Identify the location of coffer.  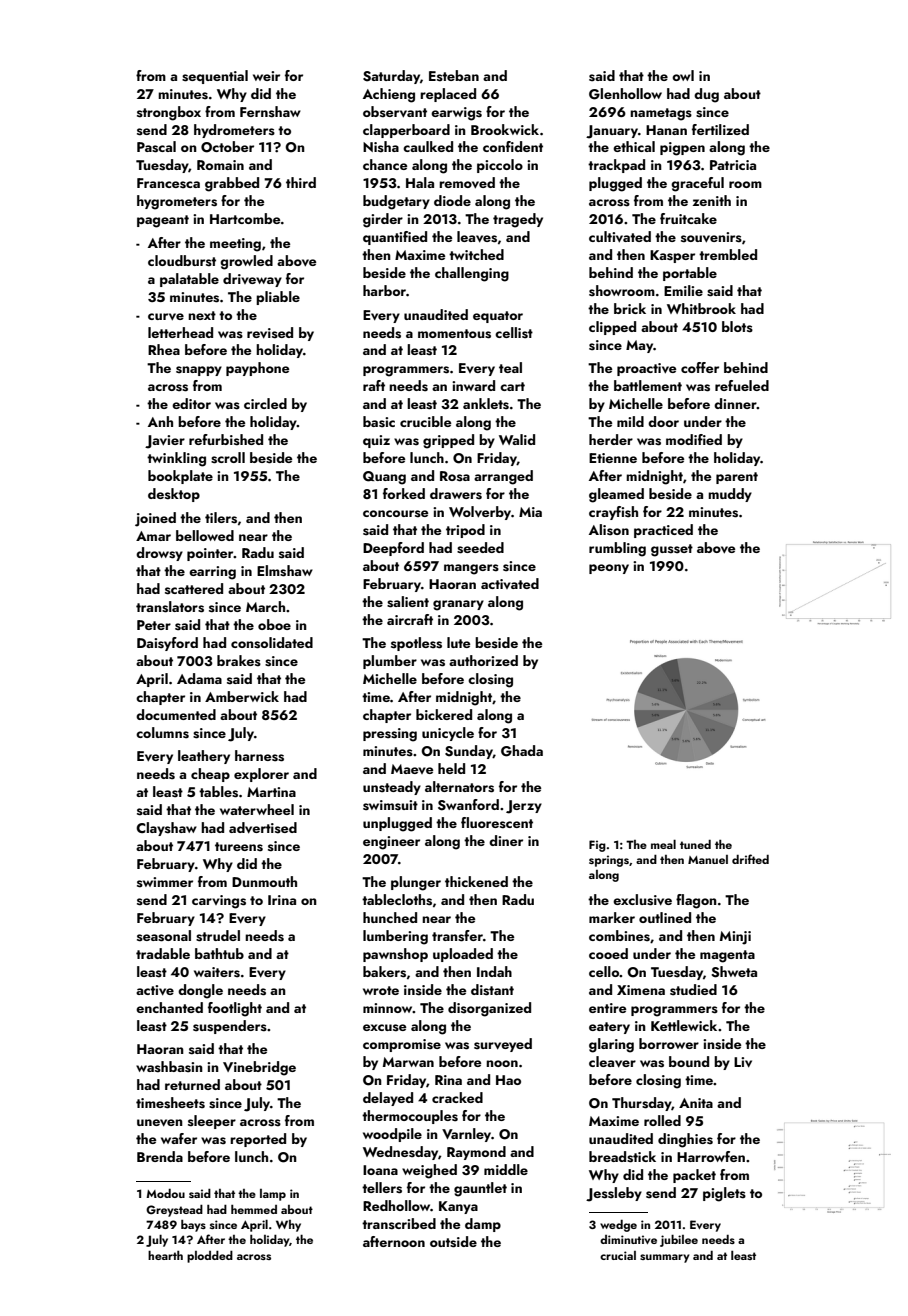
(700, 367).
